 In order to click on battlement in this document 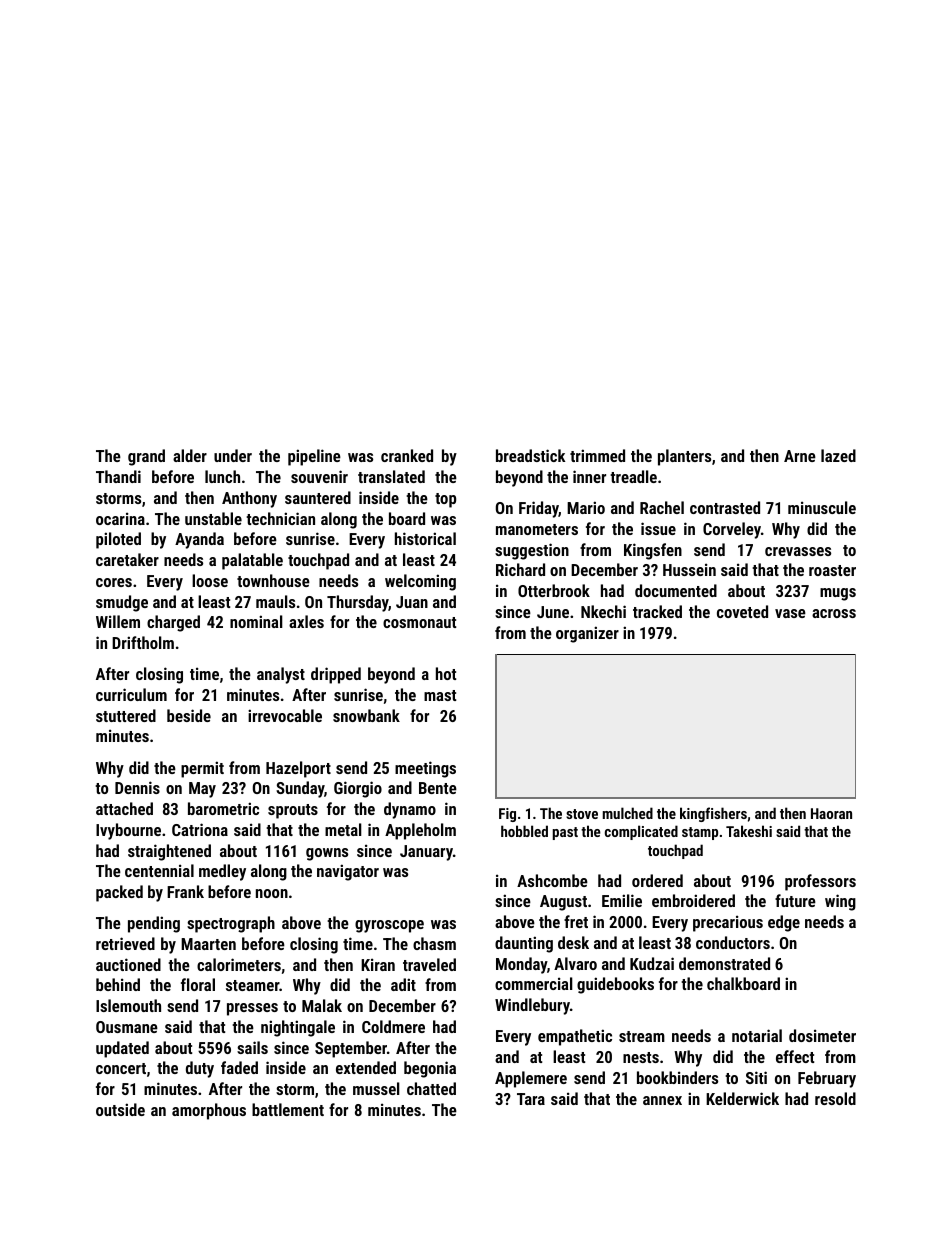, I will do `click(288, 1109)`.
